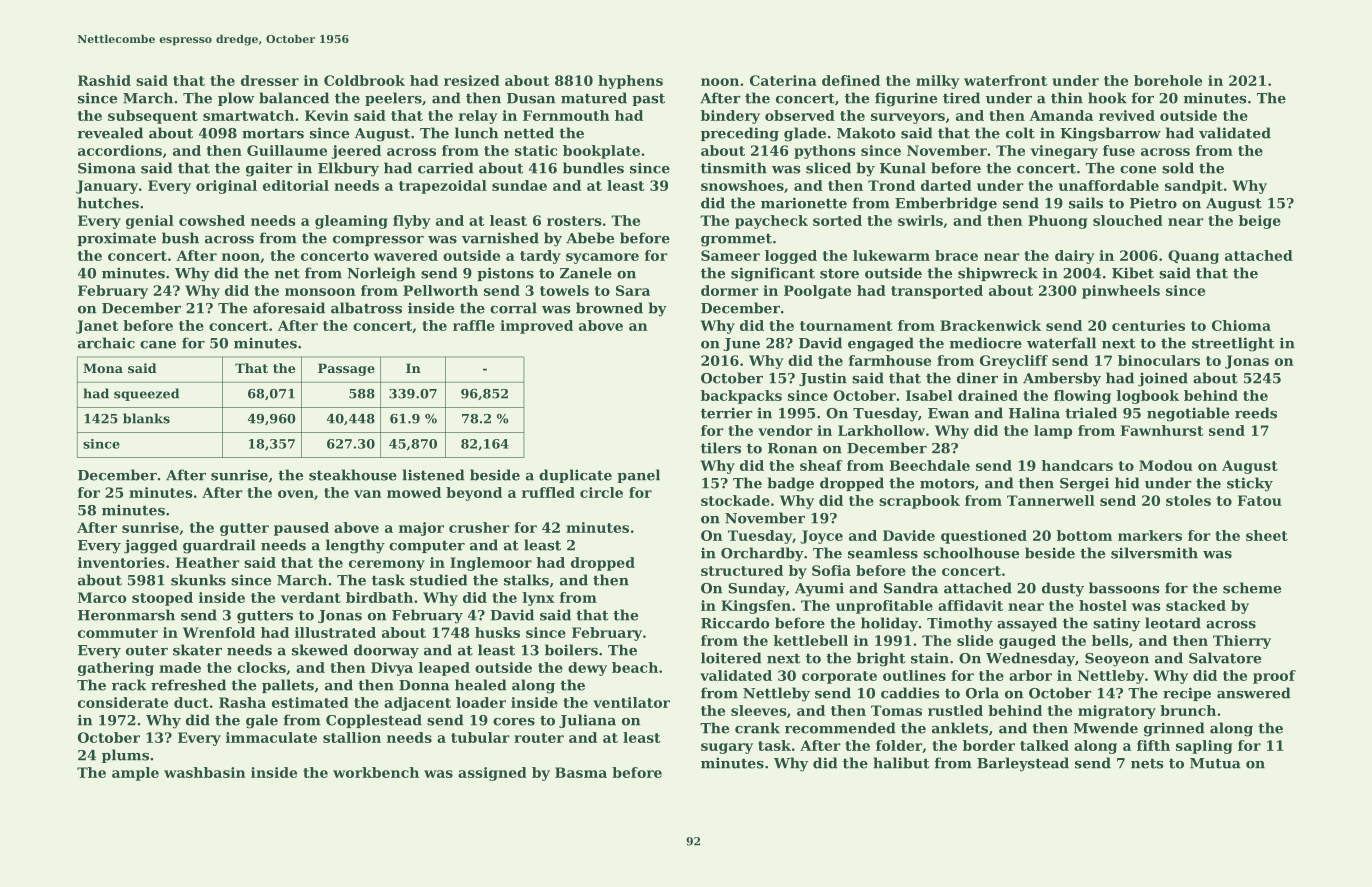 The height and width of the screenshot is (887, 1372). I want to click on Thierry, so click(1242, 642).
